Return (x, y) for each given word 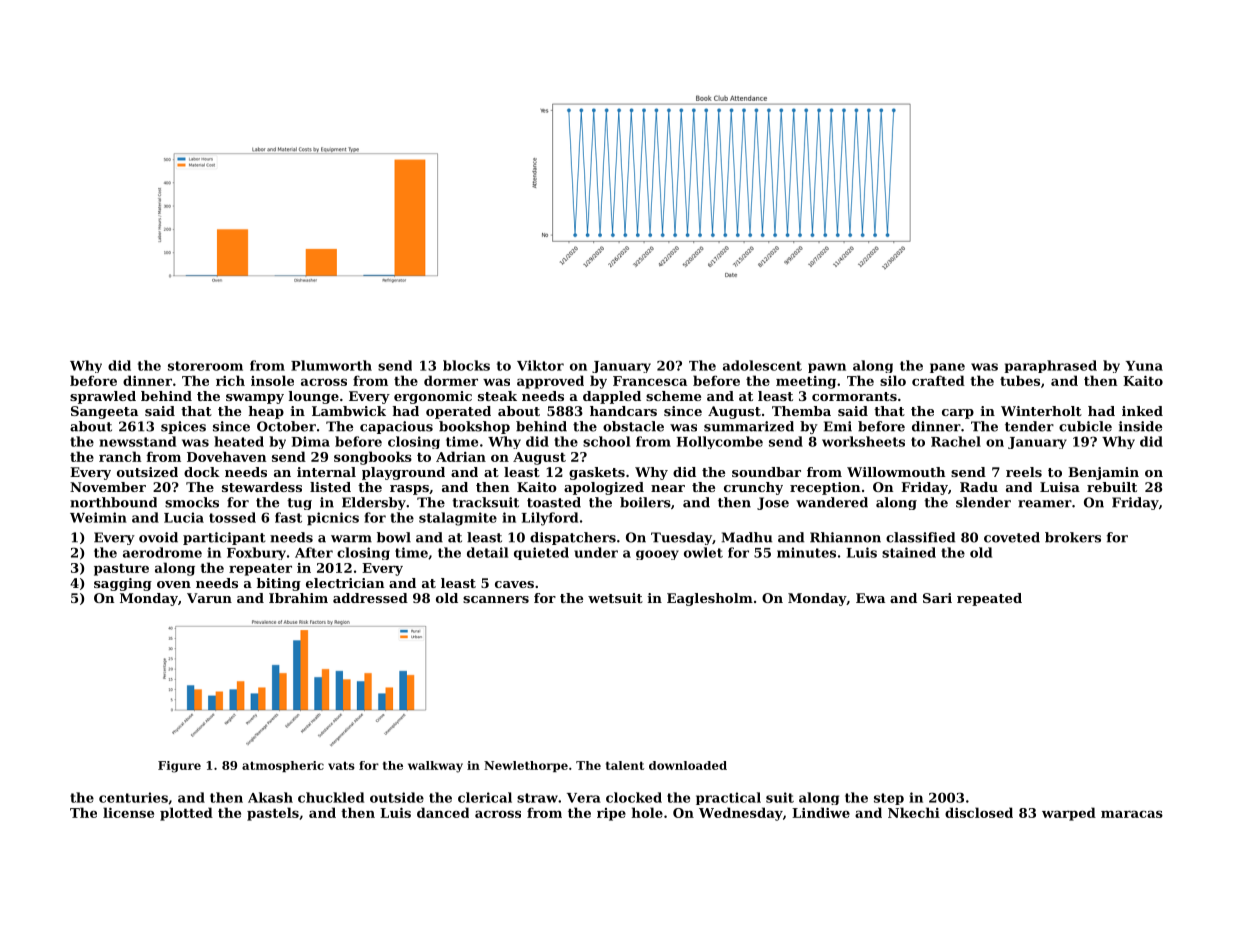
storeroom (205, 366)
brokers (1073, 537)
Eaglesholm (710, 599)
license (128, 812)
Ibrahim (298, 598)
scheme (673, 396)
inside (1140, 426)
